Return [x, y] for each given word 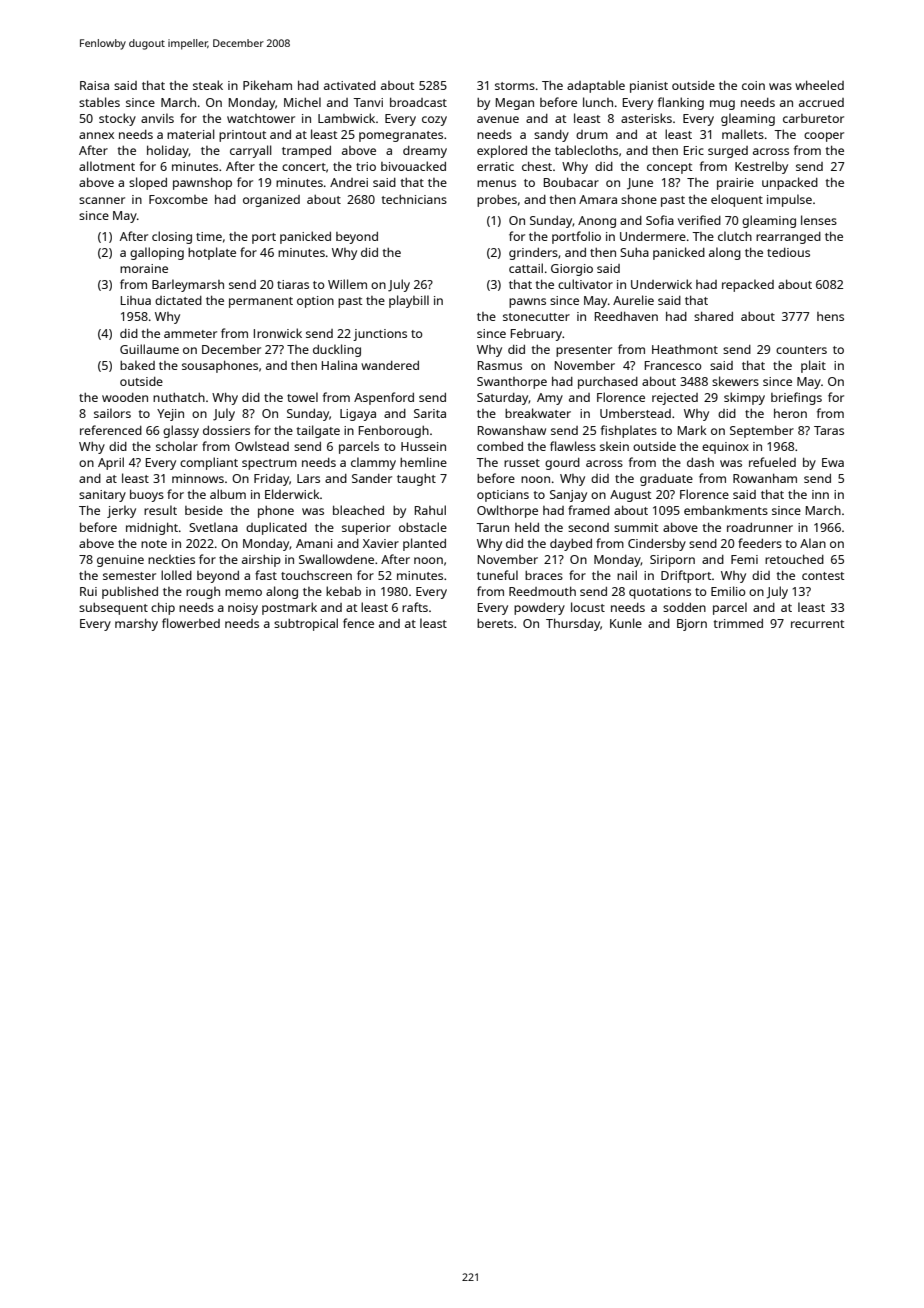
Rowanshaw [512, 430]
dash [700, 462]
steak [208, 85]
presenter [584, 351]
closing [172, 237]
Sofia [660, 220]
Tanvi [368, 102]
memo [243, 592]
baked [137, 365]
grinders [533, 254]
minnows [198, 478]
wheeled [819, 85]
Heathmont [685, 349]
